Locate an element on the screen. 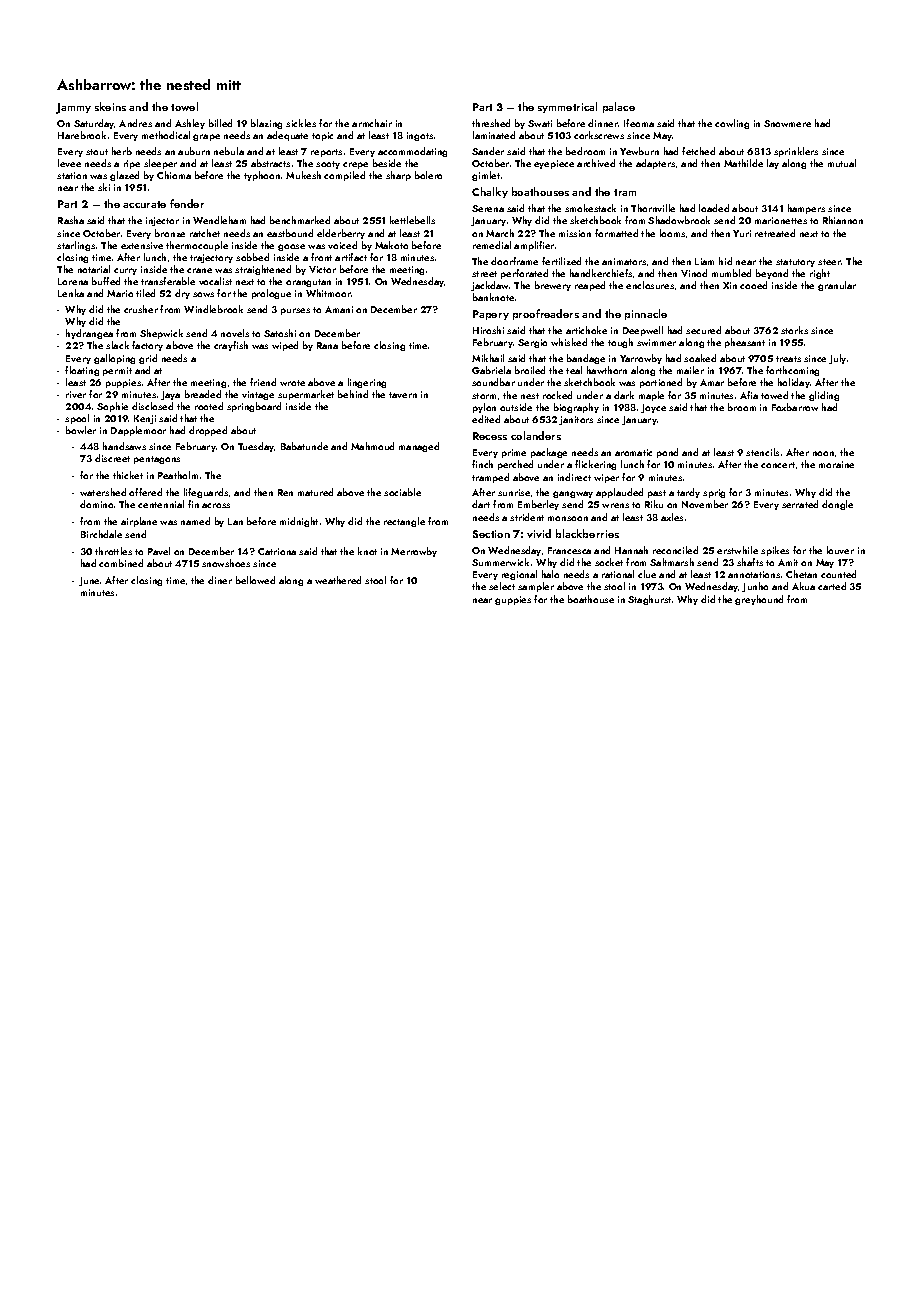  armchair is located at coordinates (372, 123).
